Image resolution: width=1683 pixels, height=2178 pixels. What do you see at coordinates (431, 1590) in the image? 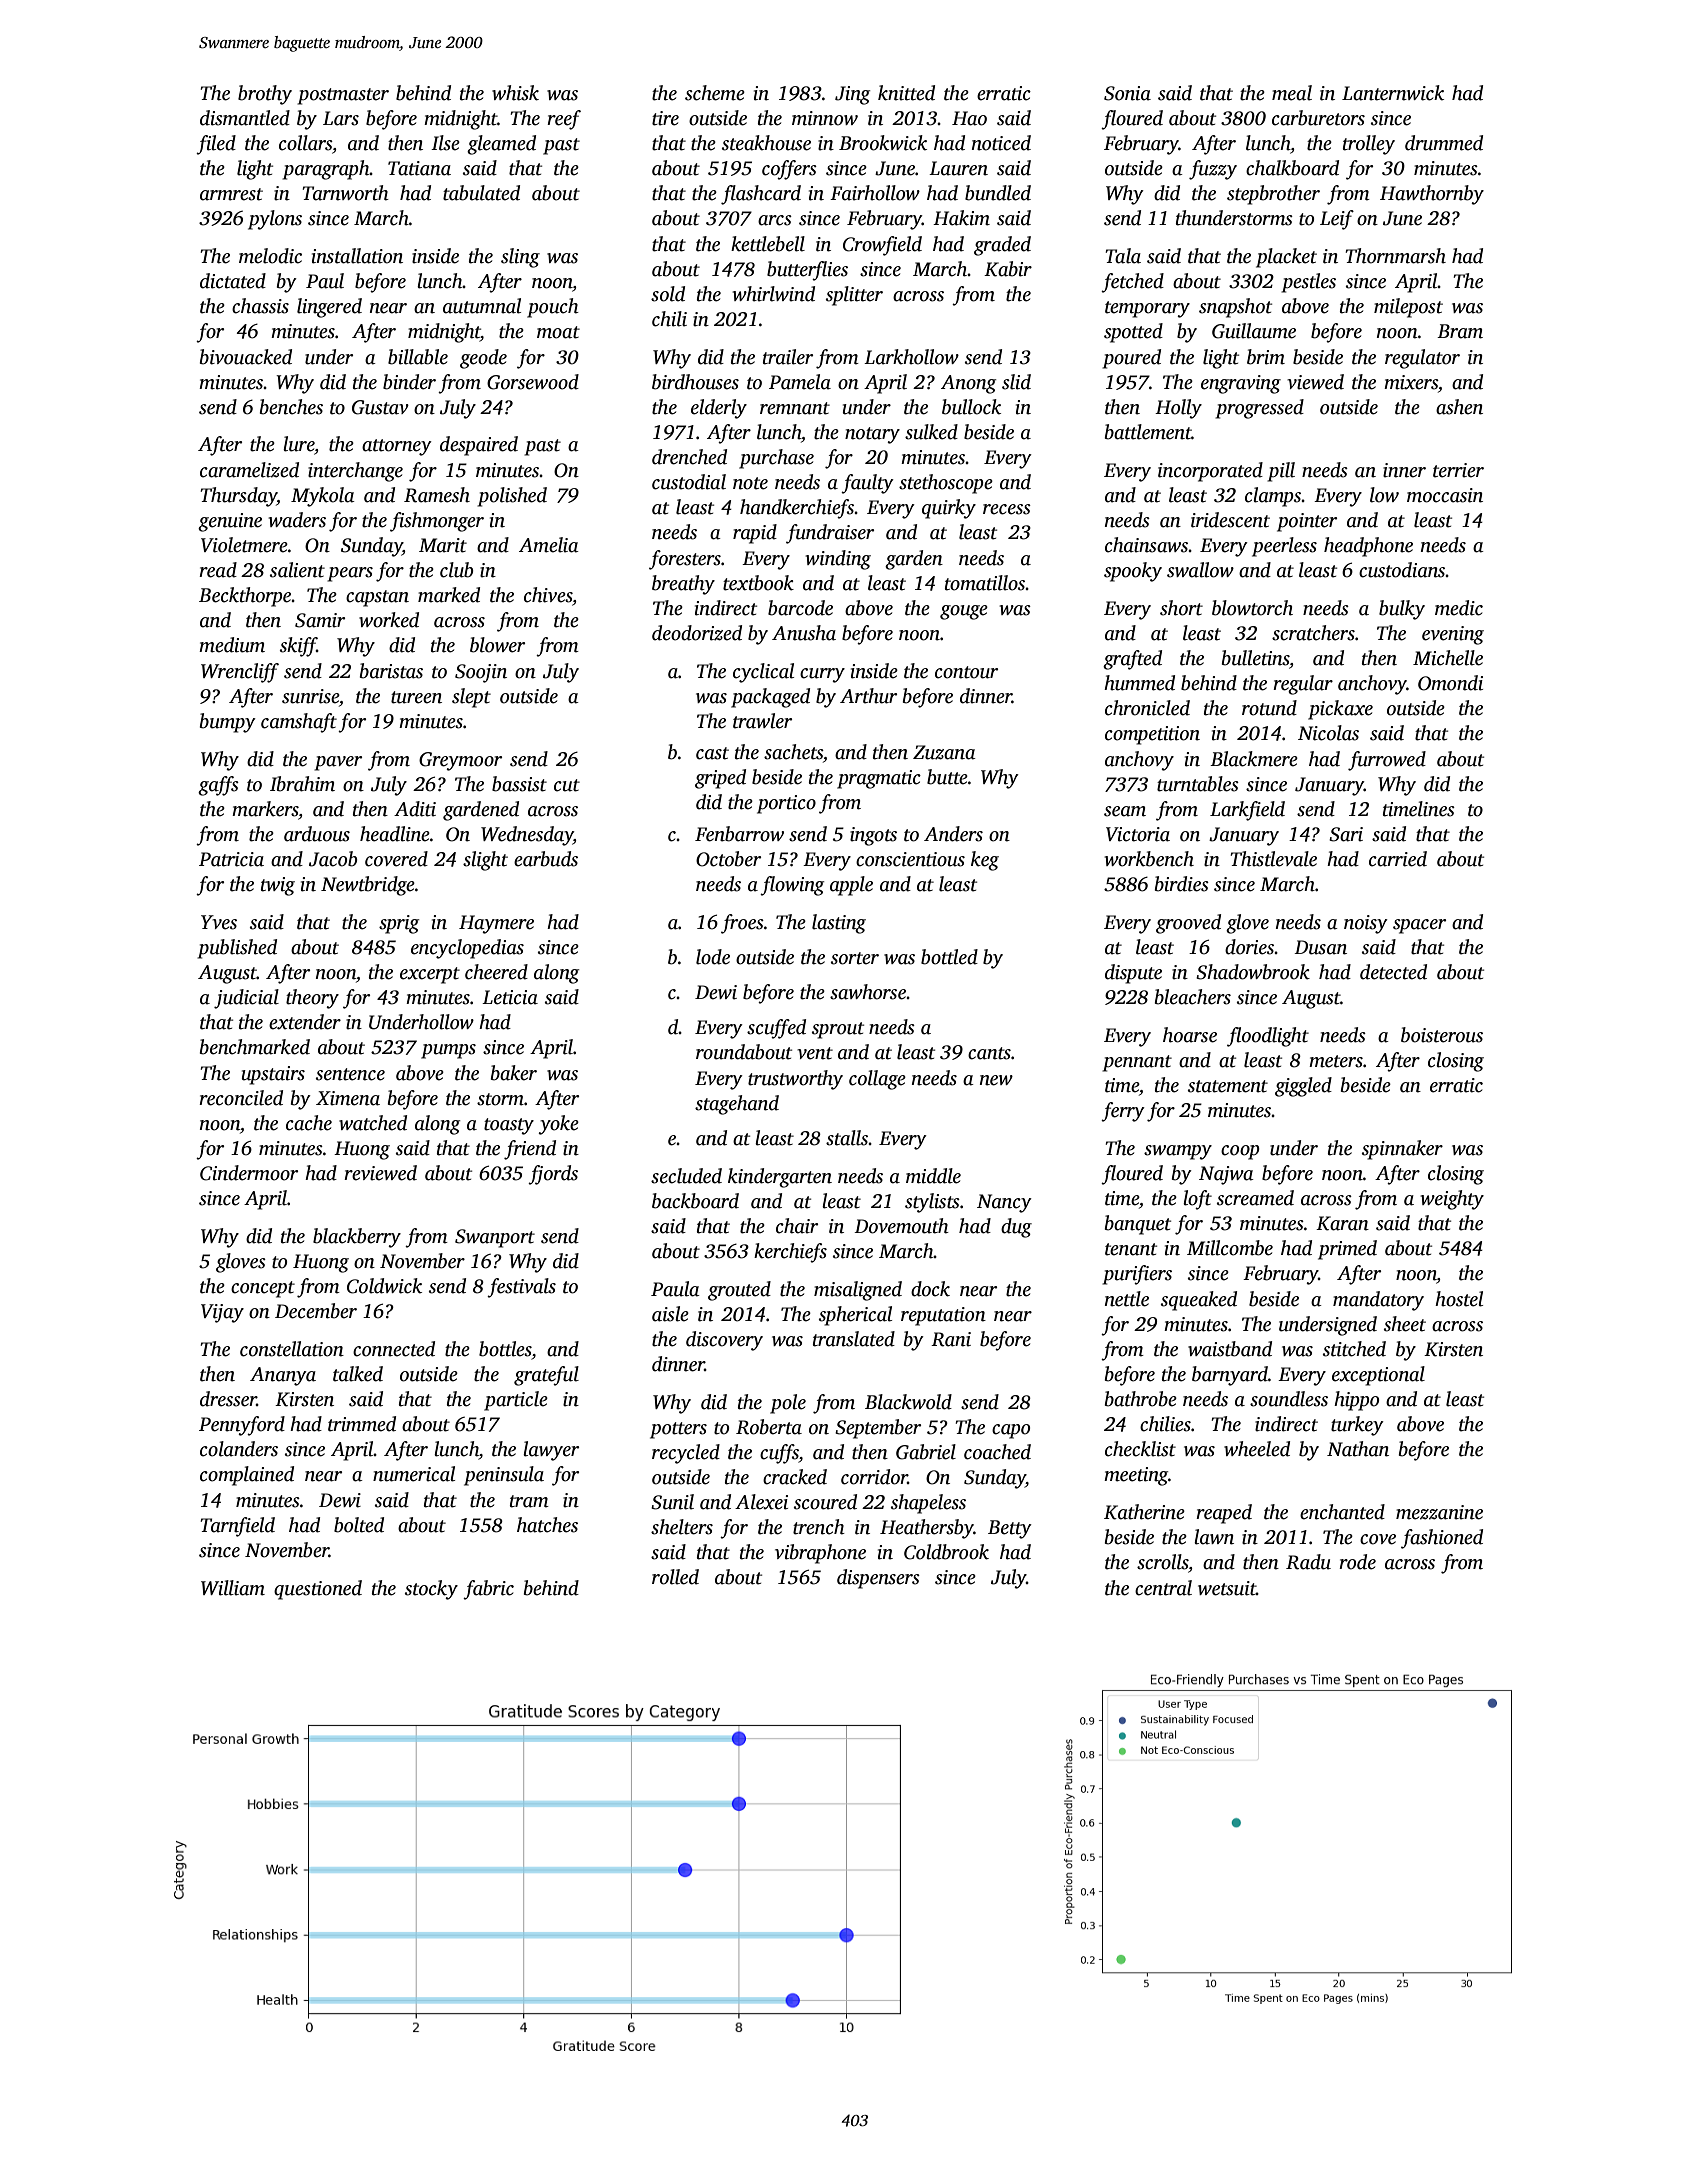
I see `stocky` at bounding box center [431, 1590].
